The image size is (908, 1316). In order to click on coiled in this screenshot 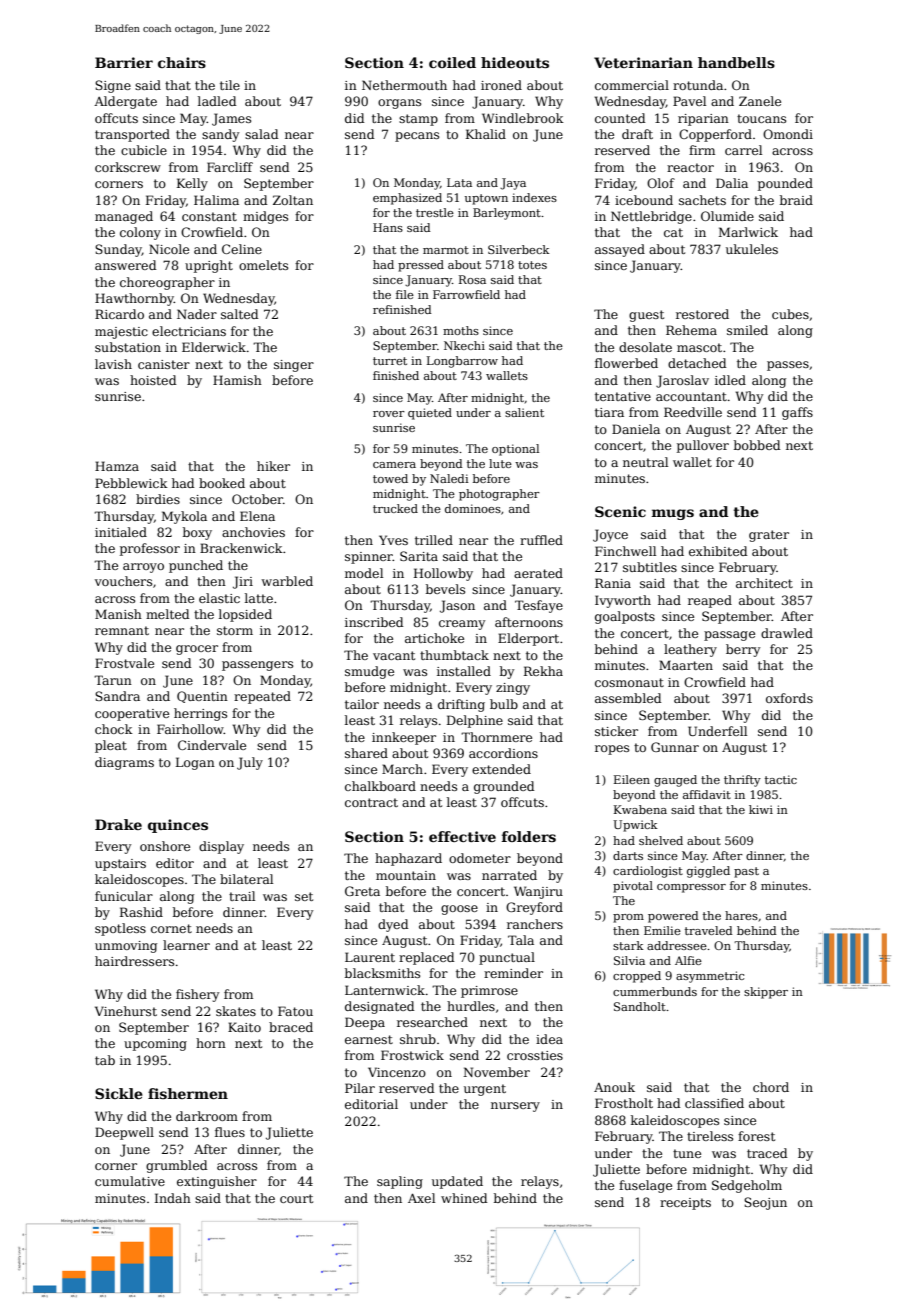, I will do `click(452, 62)`.
